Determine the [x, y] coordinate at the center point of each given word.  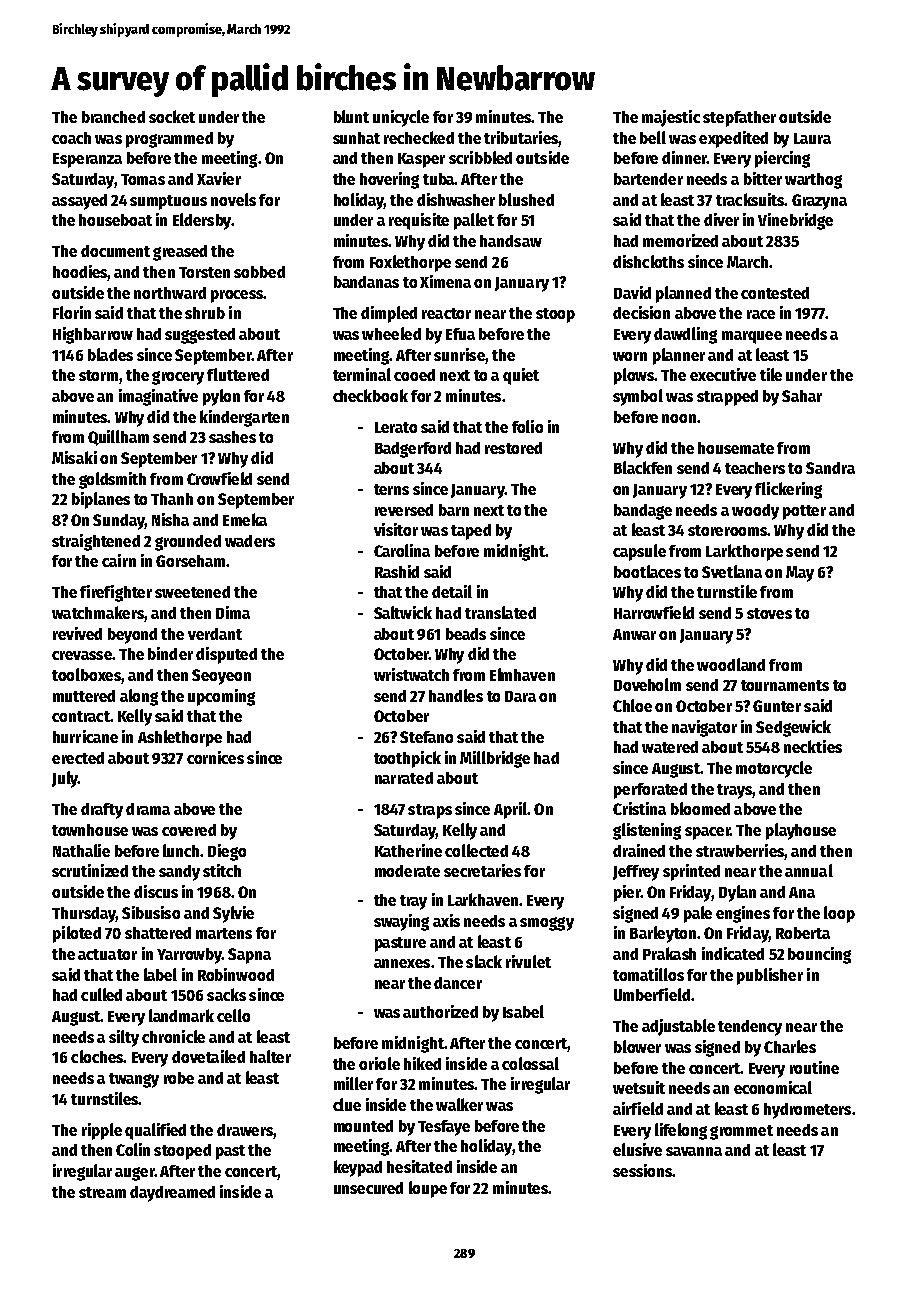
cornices [215, 757]
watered [670, 747]
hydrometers [807, 1111]
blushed [526, 199]
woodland [731, 664]
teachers [755, 468]
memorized [680, 240]
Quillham [118, 438]
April [510, 810]
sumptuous [168, 202]
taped [471, 532]
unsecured [368, 1188]
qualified [155, 1131]
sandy [179, 873]
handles [456, 695]
